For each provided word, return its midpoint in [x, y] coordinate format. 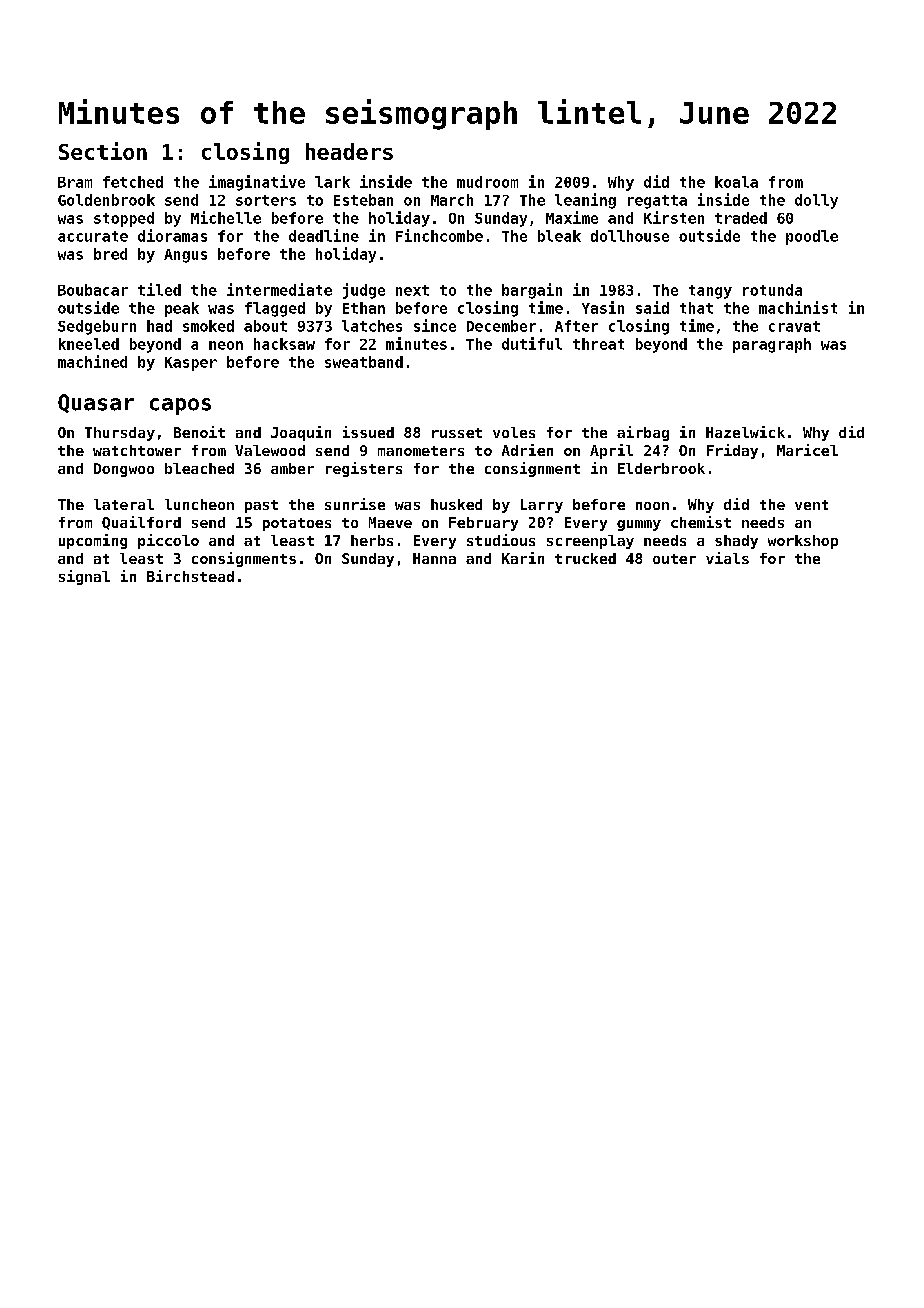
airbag [643, 433]
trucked [585, 558]
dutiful [532, 343]
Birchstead [190, 576]
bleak [559, 236]
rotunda [772, 290]
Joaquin [301, 433]
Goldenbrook [106, 200]
